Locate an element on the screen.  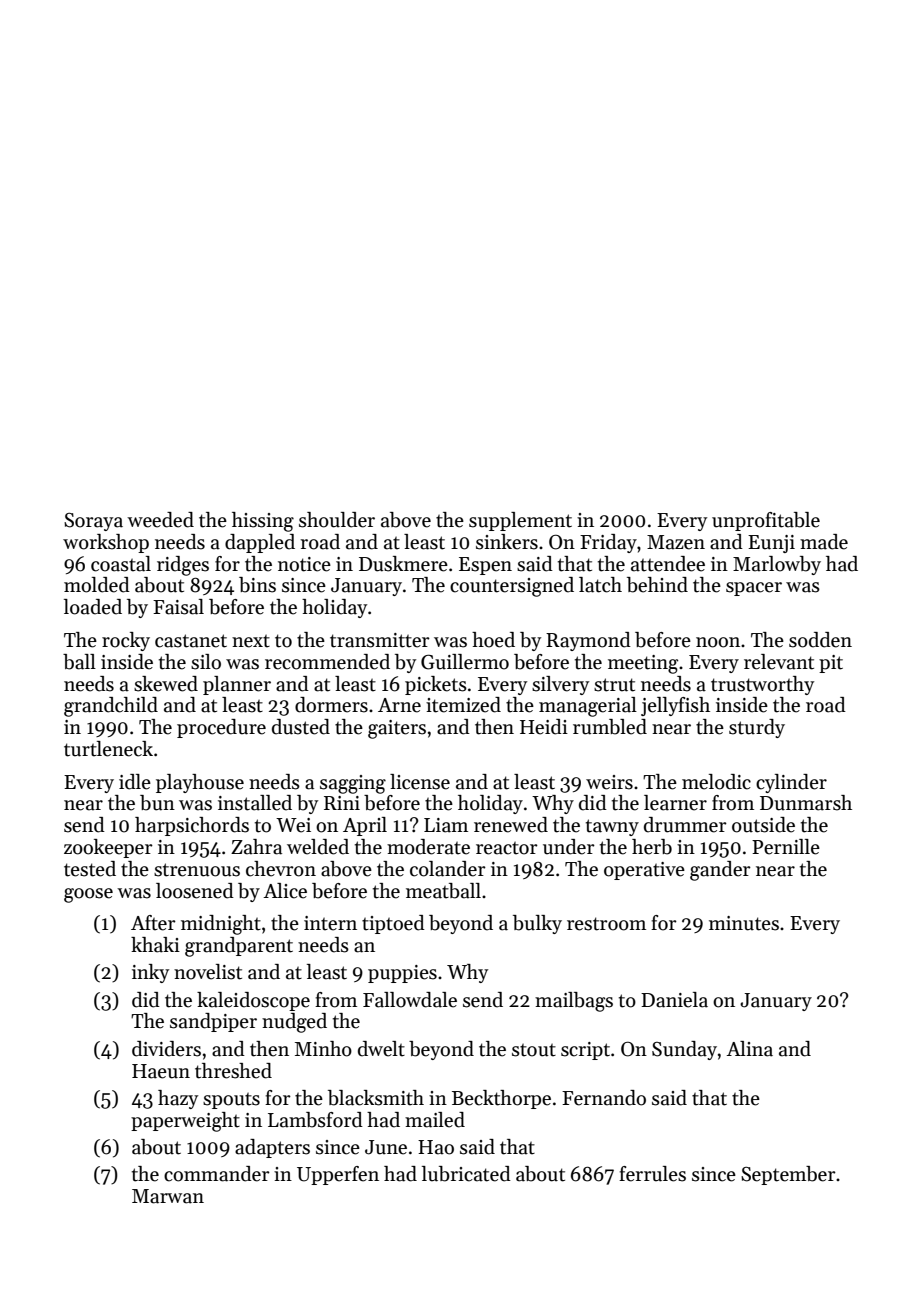
shoulder is located at coordinates (337, 520).
